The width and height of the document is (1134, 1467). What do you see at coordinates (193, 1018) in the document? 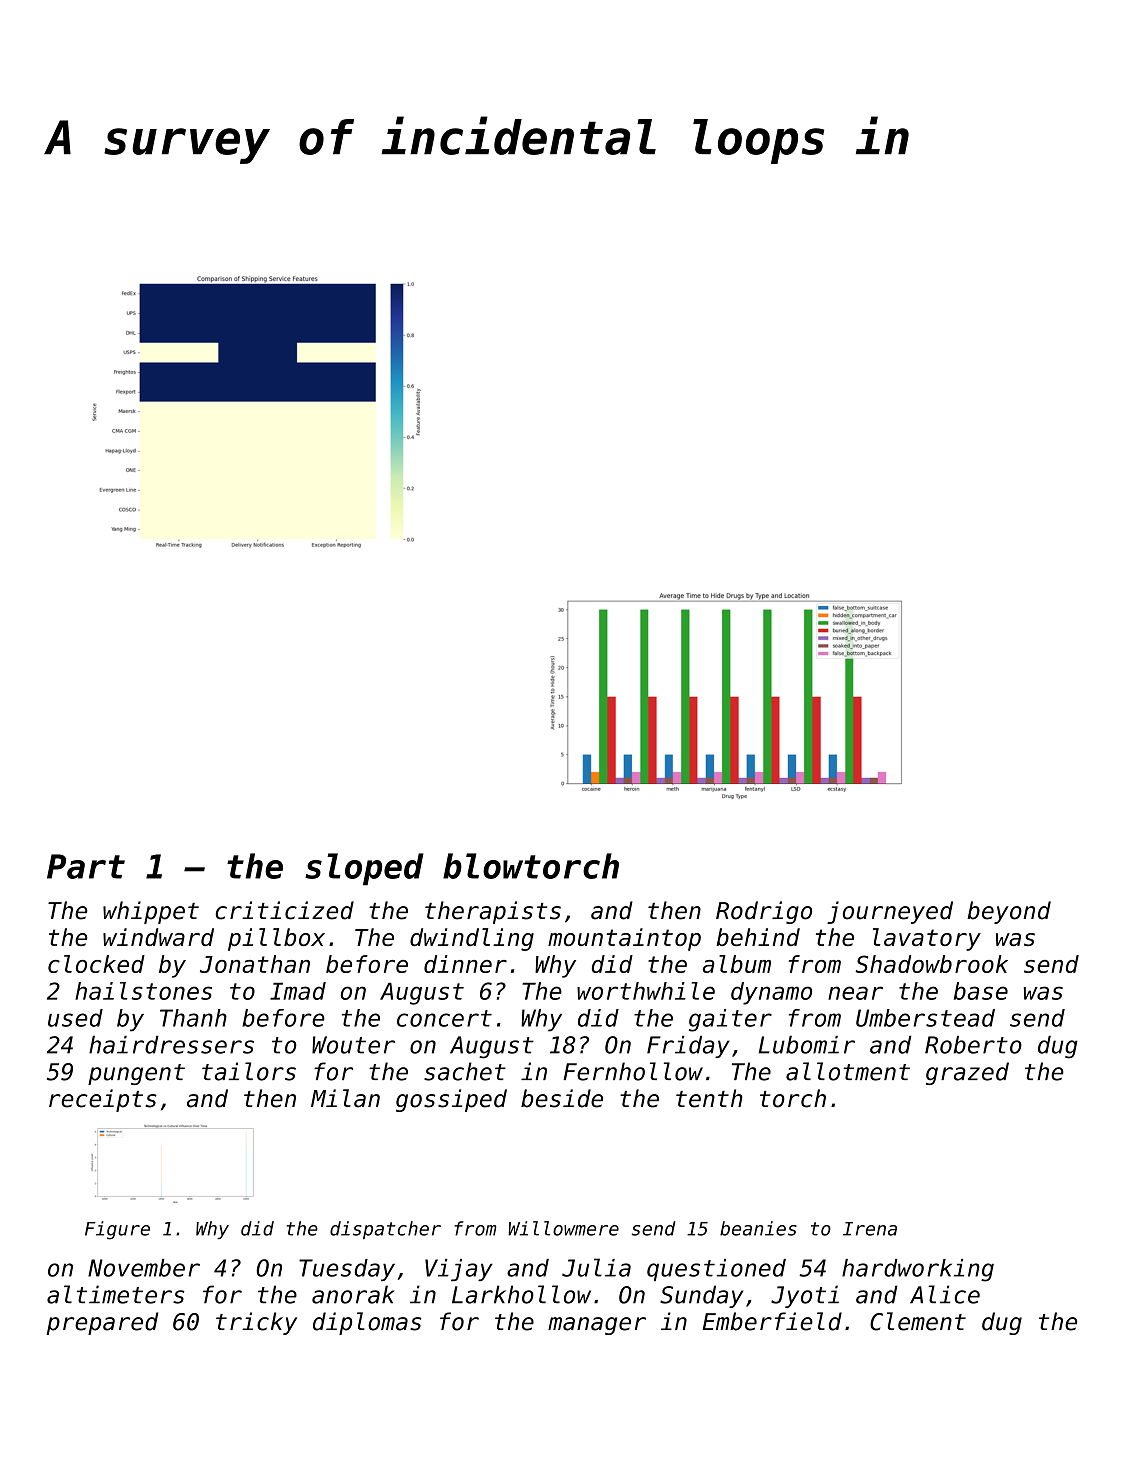
I see `Thanh` at bounding box center [193, 1018].
